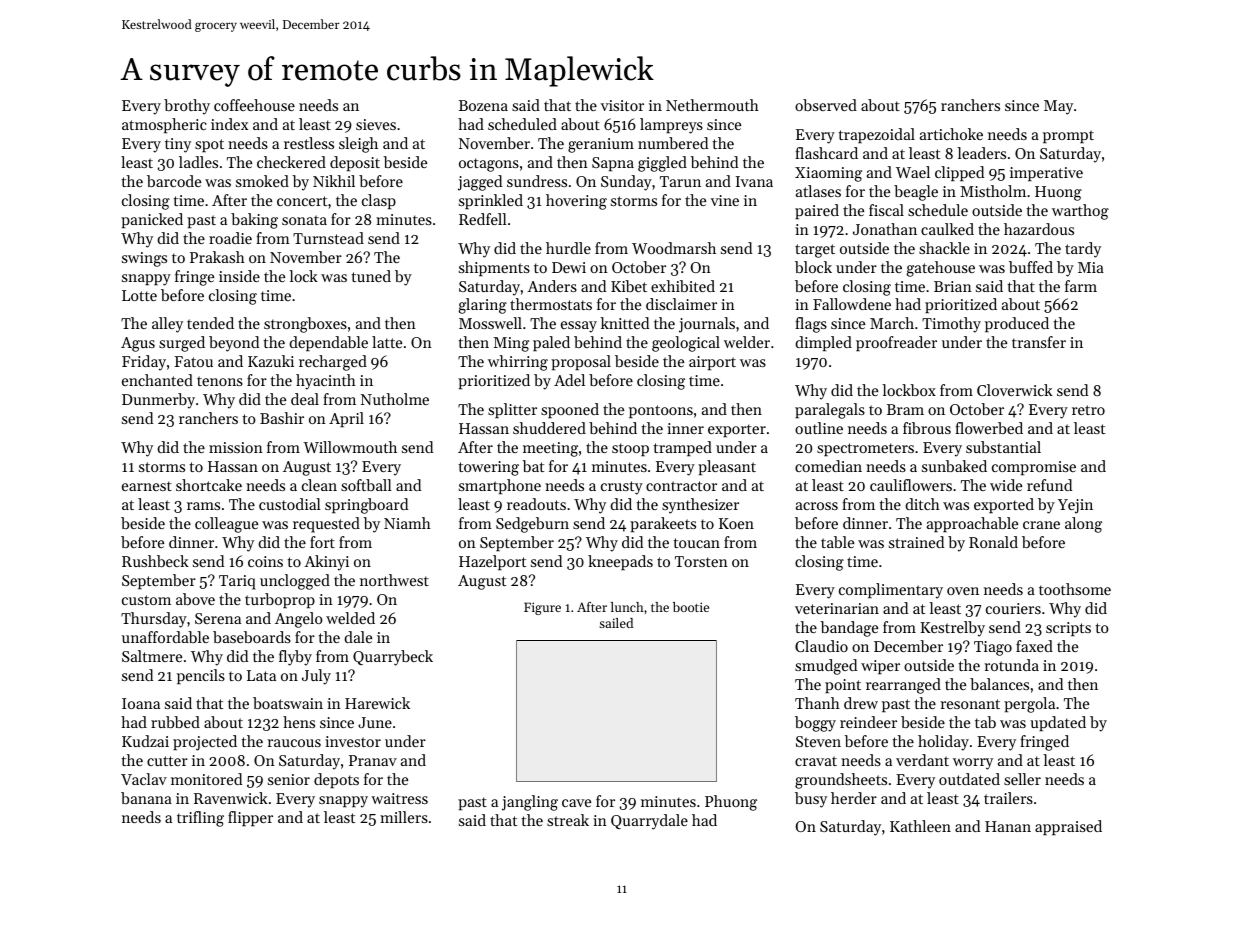 Image resolution: width=1233 pixels, height=952 pixels. Describe the element at coordinates (1075, 506) in the screenshot. I see `Yejin` at that location.
